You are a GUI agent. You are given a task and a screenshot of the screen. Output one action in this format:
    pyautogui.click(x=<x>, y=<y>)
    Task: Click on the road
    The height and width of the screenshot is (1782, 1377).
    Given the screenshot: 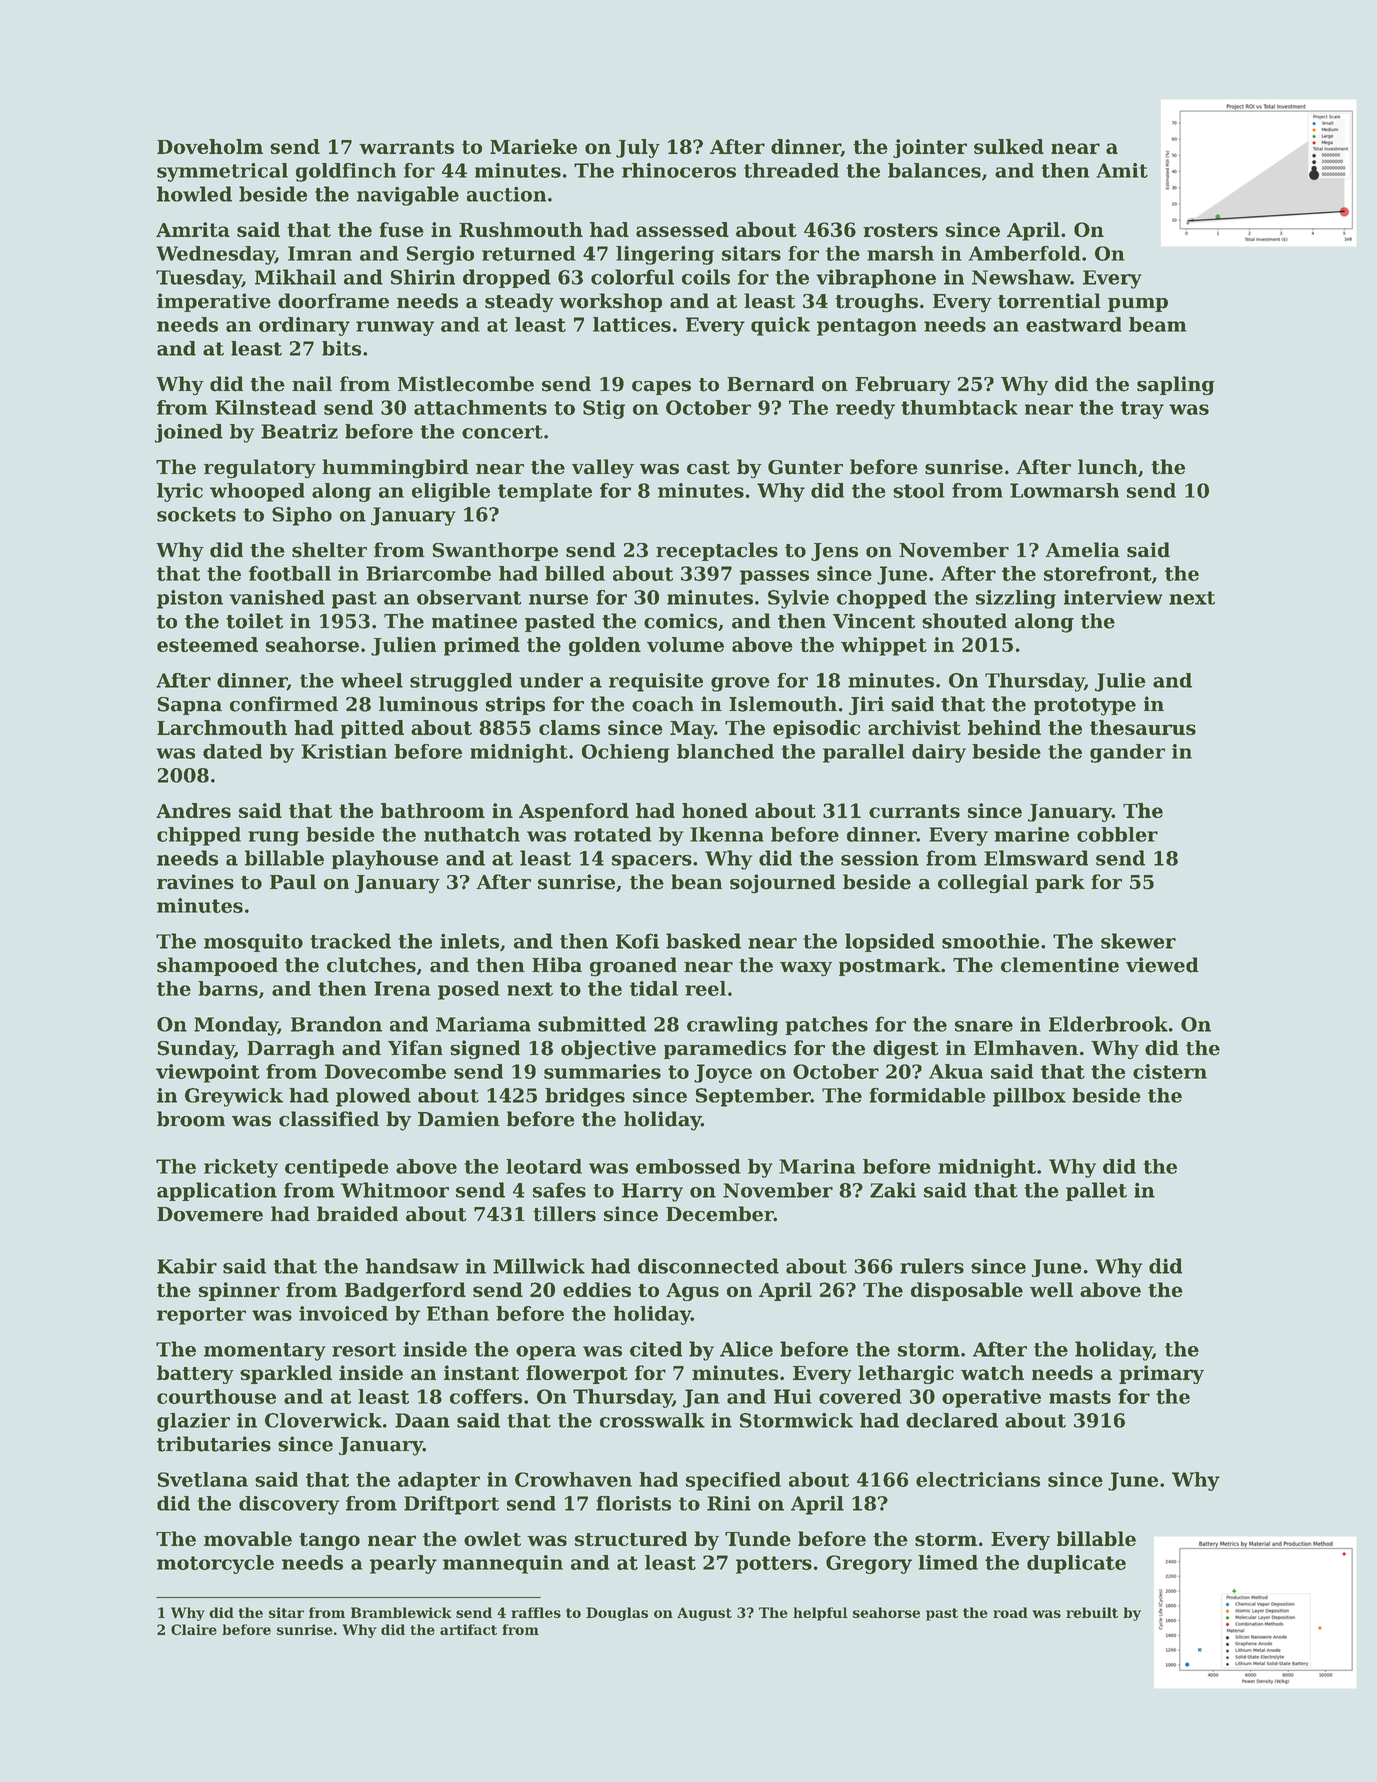 What is the action you would take?
    pyautogui.click(x=1010, y=1612)
